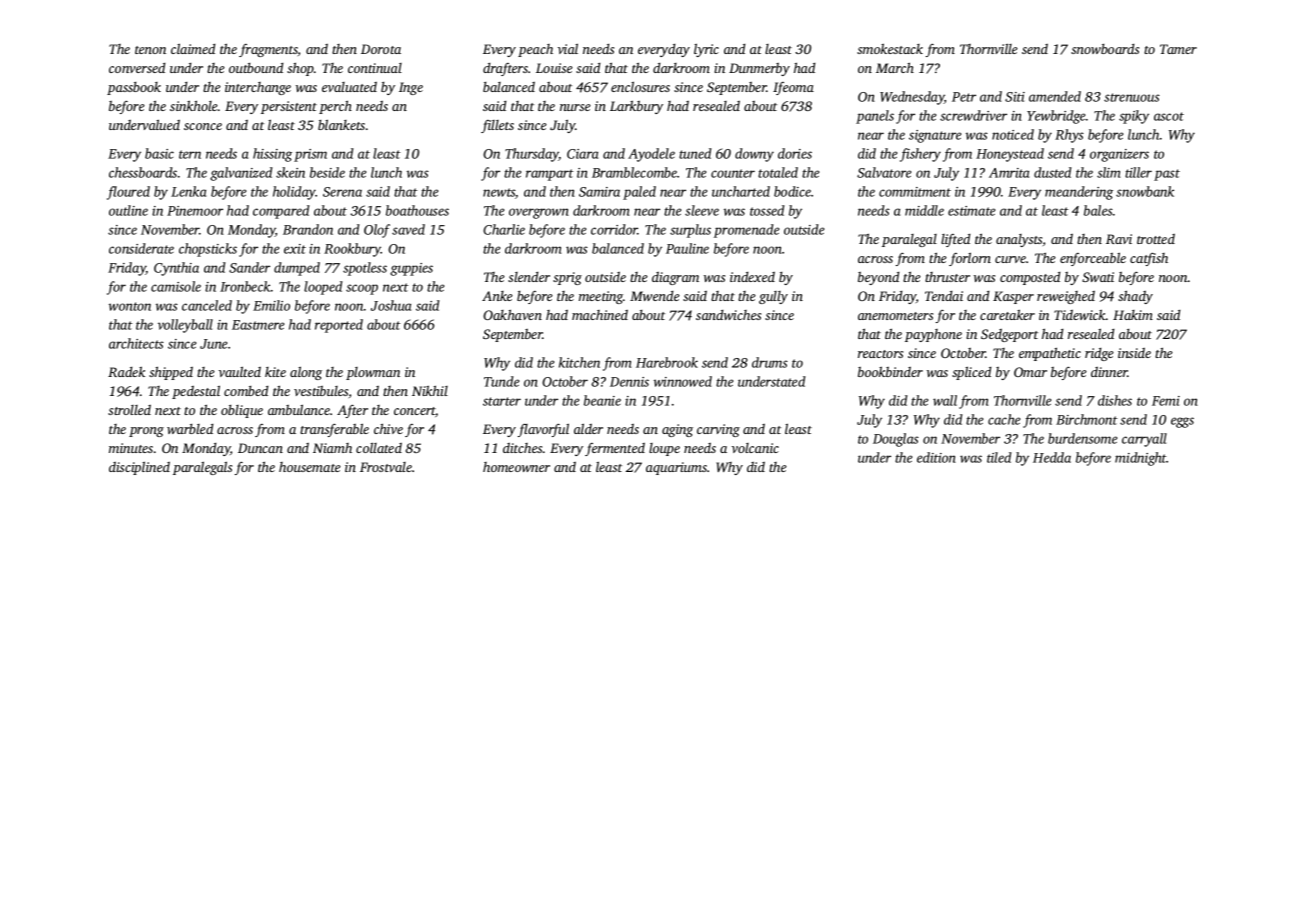 The image size is (1308, 924). What do you see at coordinates (339, 326) in the image?
I see `reported` at bounding box center [339, 326].
